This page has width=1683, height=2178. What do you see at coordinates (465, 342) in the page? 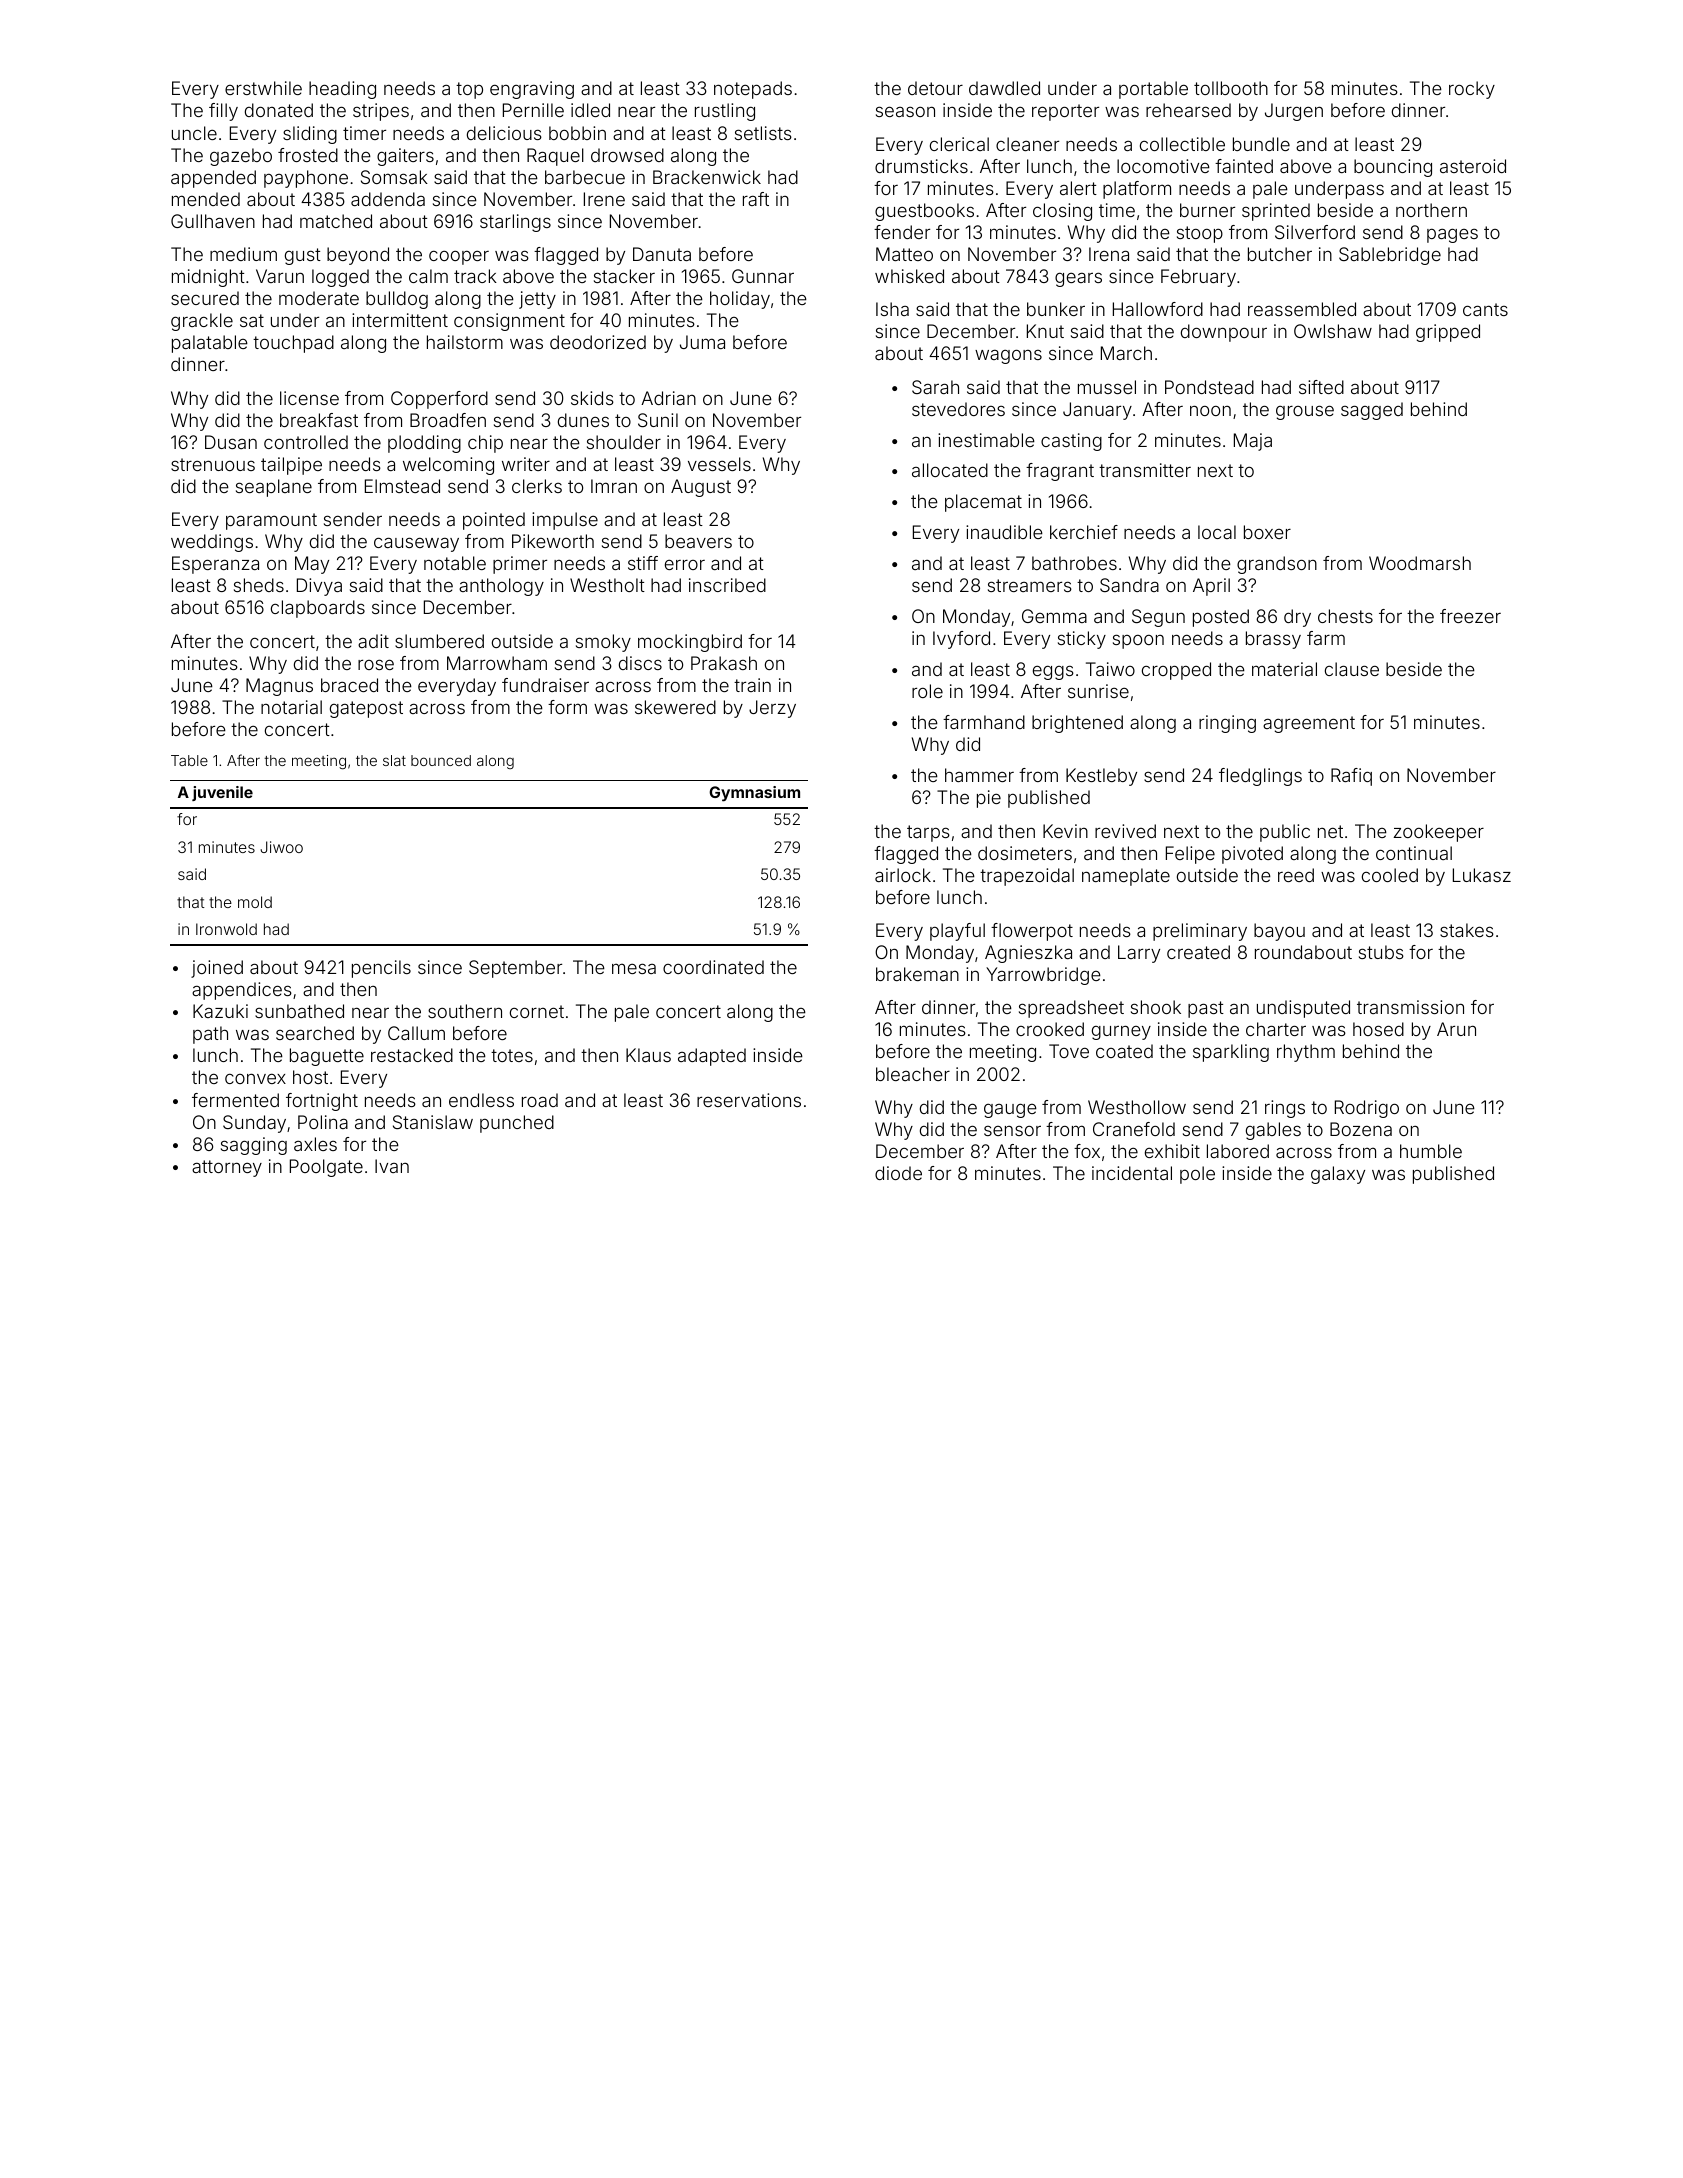
I see `hailstorm` at bounding box center [465, 342].
